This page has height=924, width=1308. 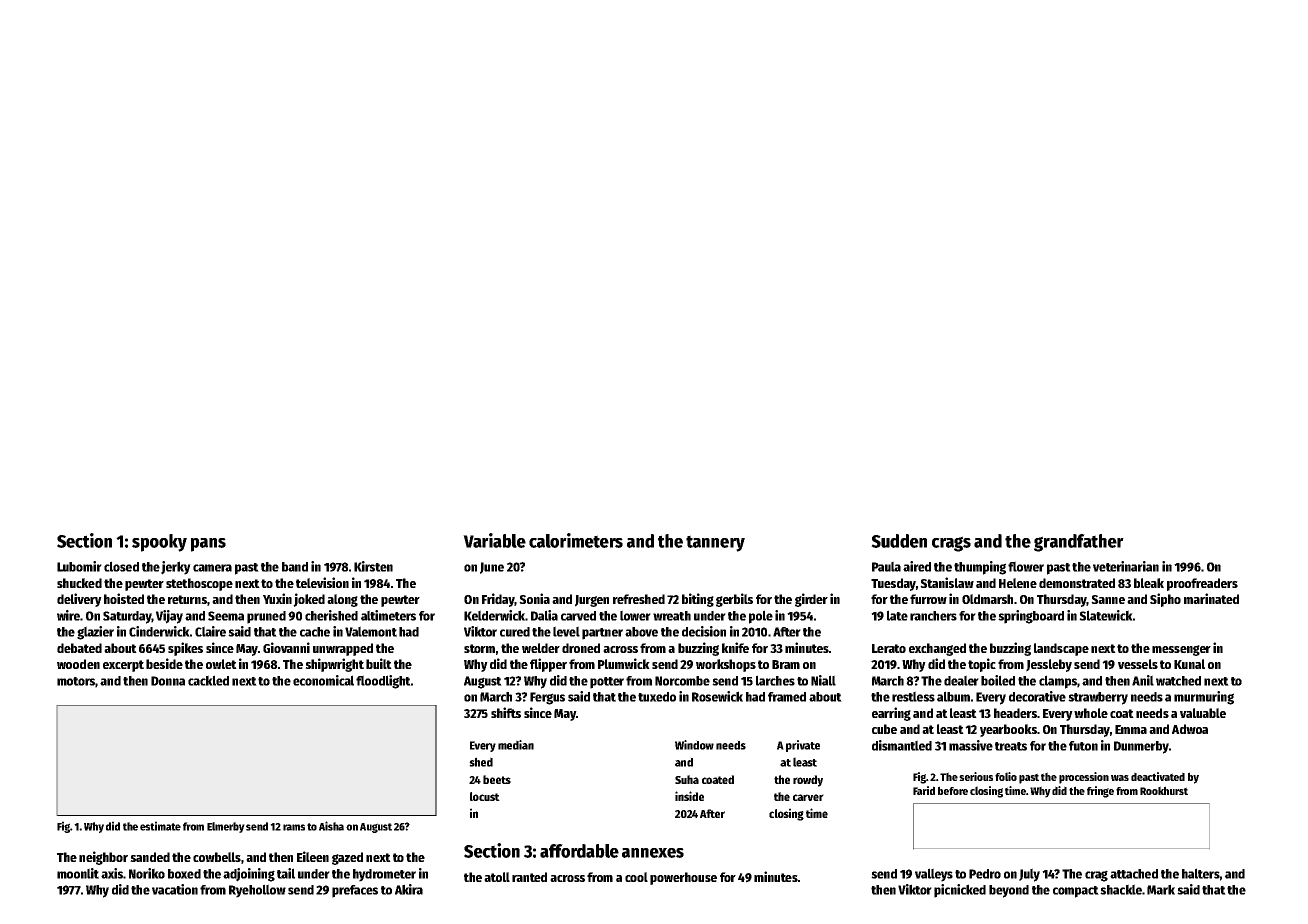 What do you see at coordinates (175, 889) in the page?
I see `vacation` at bounding box center [175, 889].
